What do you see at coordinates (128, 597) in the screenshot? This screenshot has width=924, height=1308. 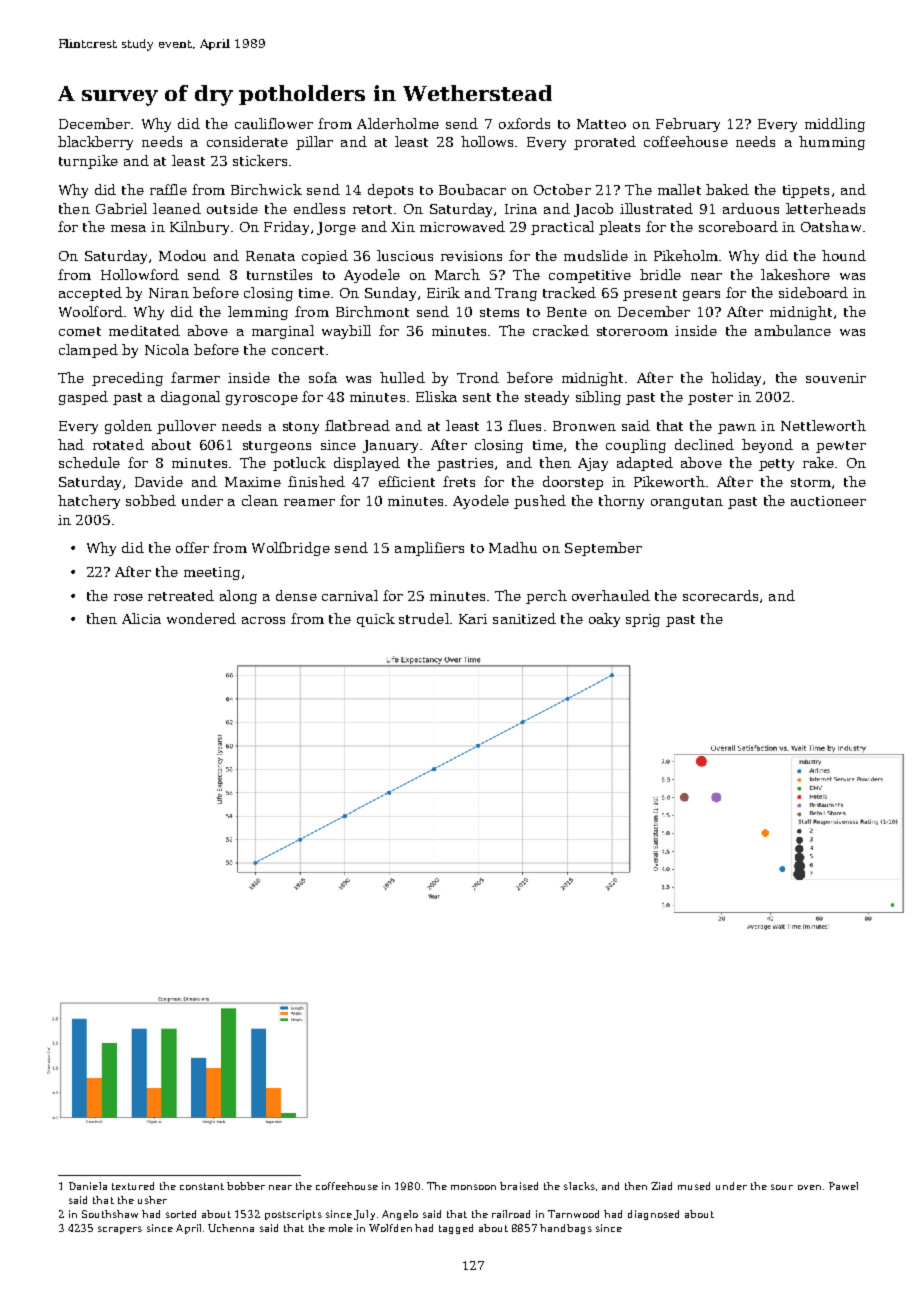 I see `rose` at bounding box center [128, 597].
